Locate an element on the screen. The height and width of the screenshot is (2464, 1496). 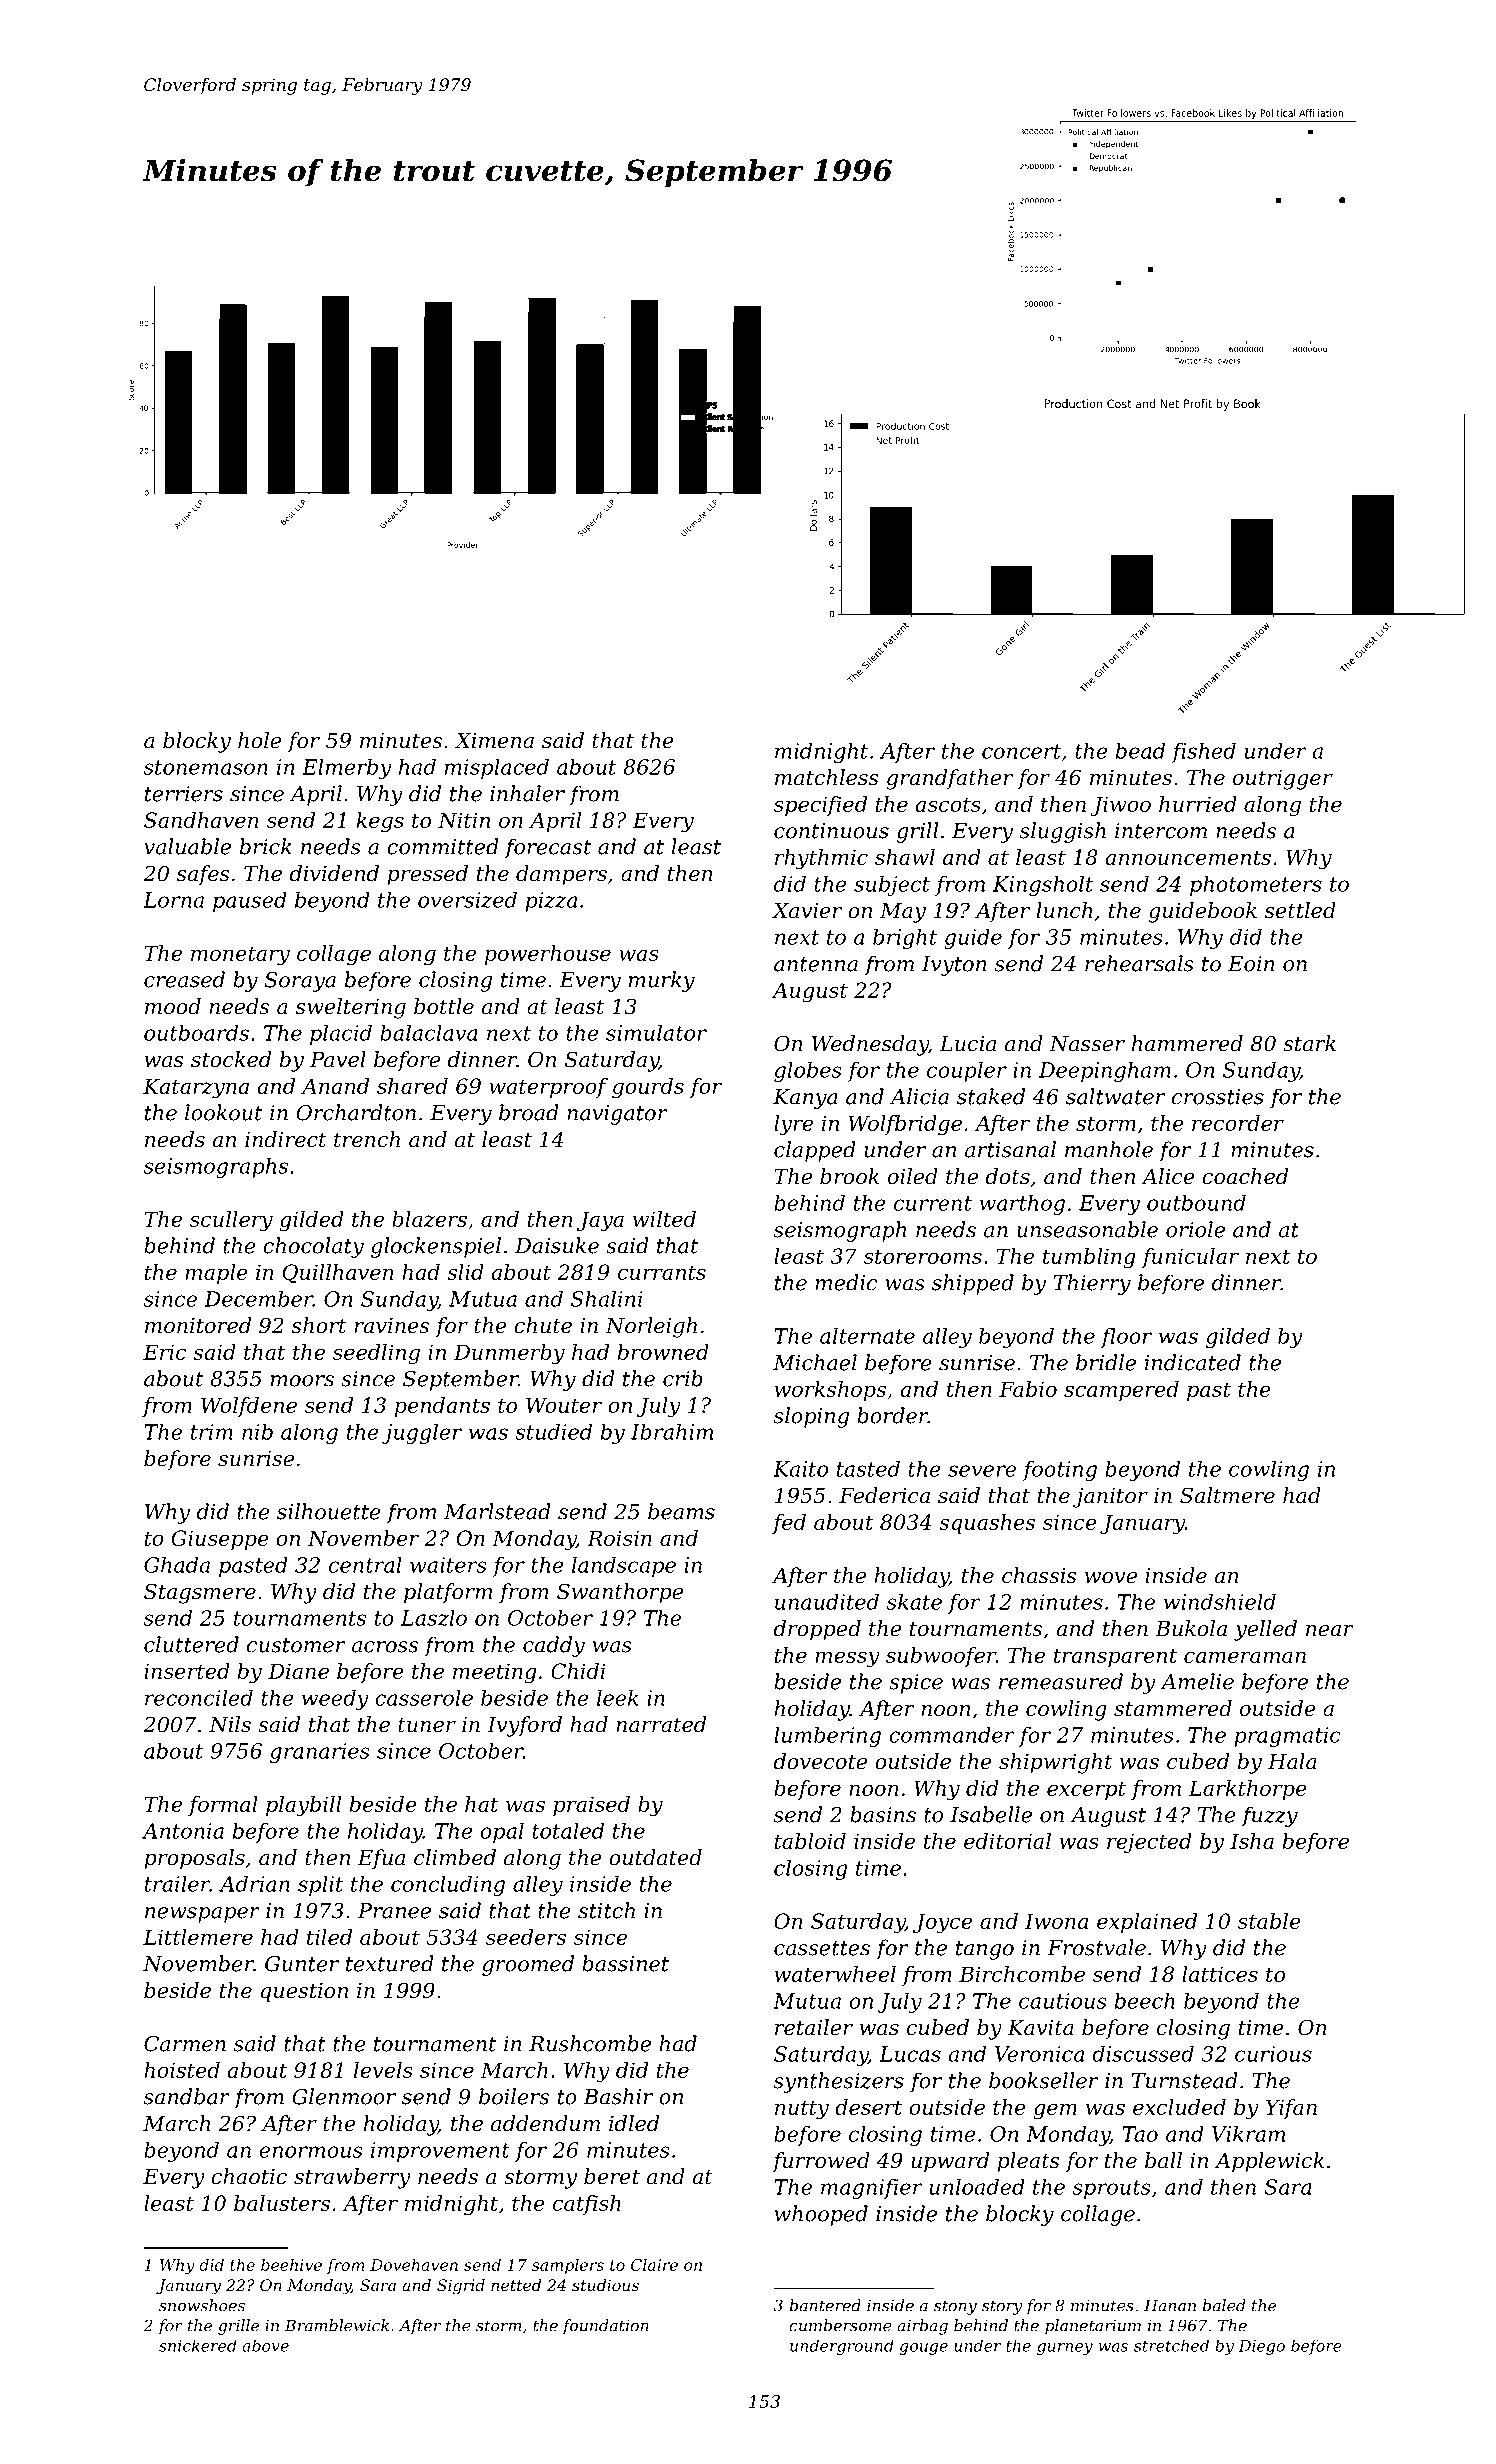
Isha is located at coordinates (1252, 1841).
